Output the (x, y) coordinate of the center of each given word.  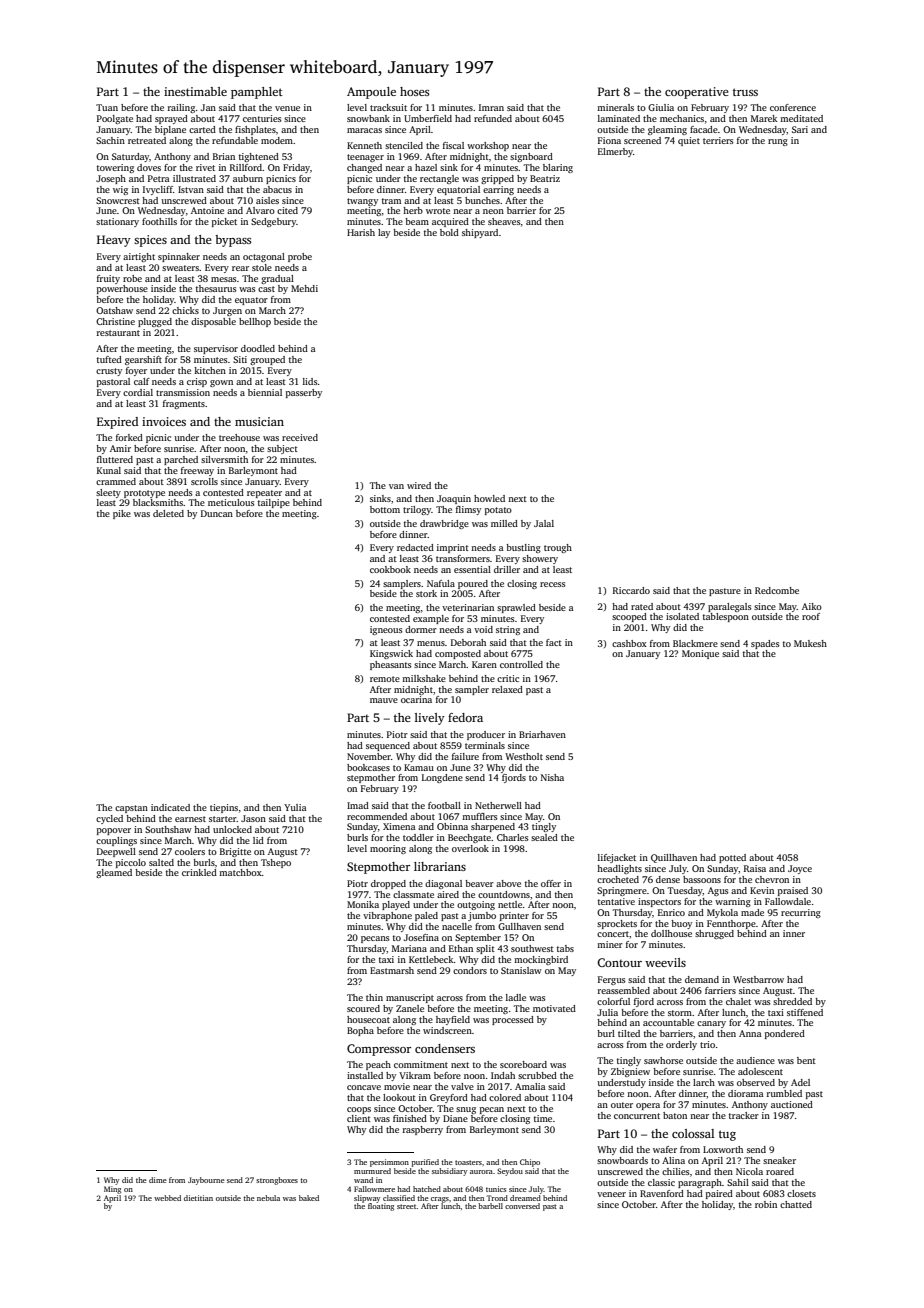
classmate (413, 894)
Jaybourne (206, 1181)
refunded (493, 118)
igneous (386, 630)
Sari (800, 129)
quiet (689, 141)
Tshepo (276, 863)
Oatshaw (114, 310)
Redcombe (777, 590)
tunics (496, 1189)
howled (489, 498)
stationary (117, 222)
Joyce (800, 869)
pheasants (391, 665)
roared (780, 1171)
